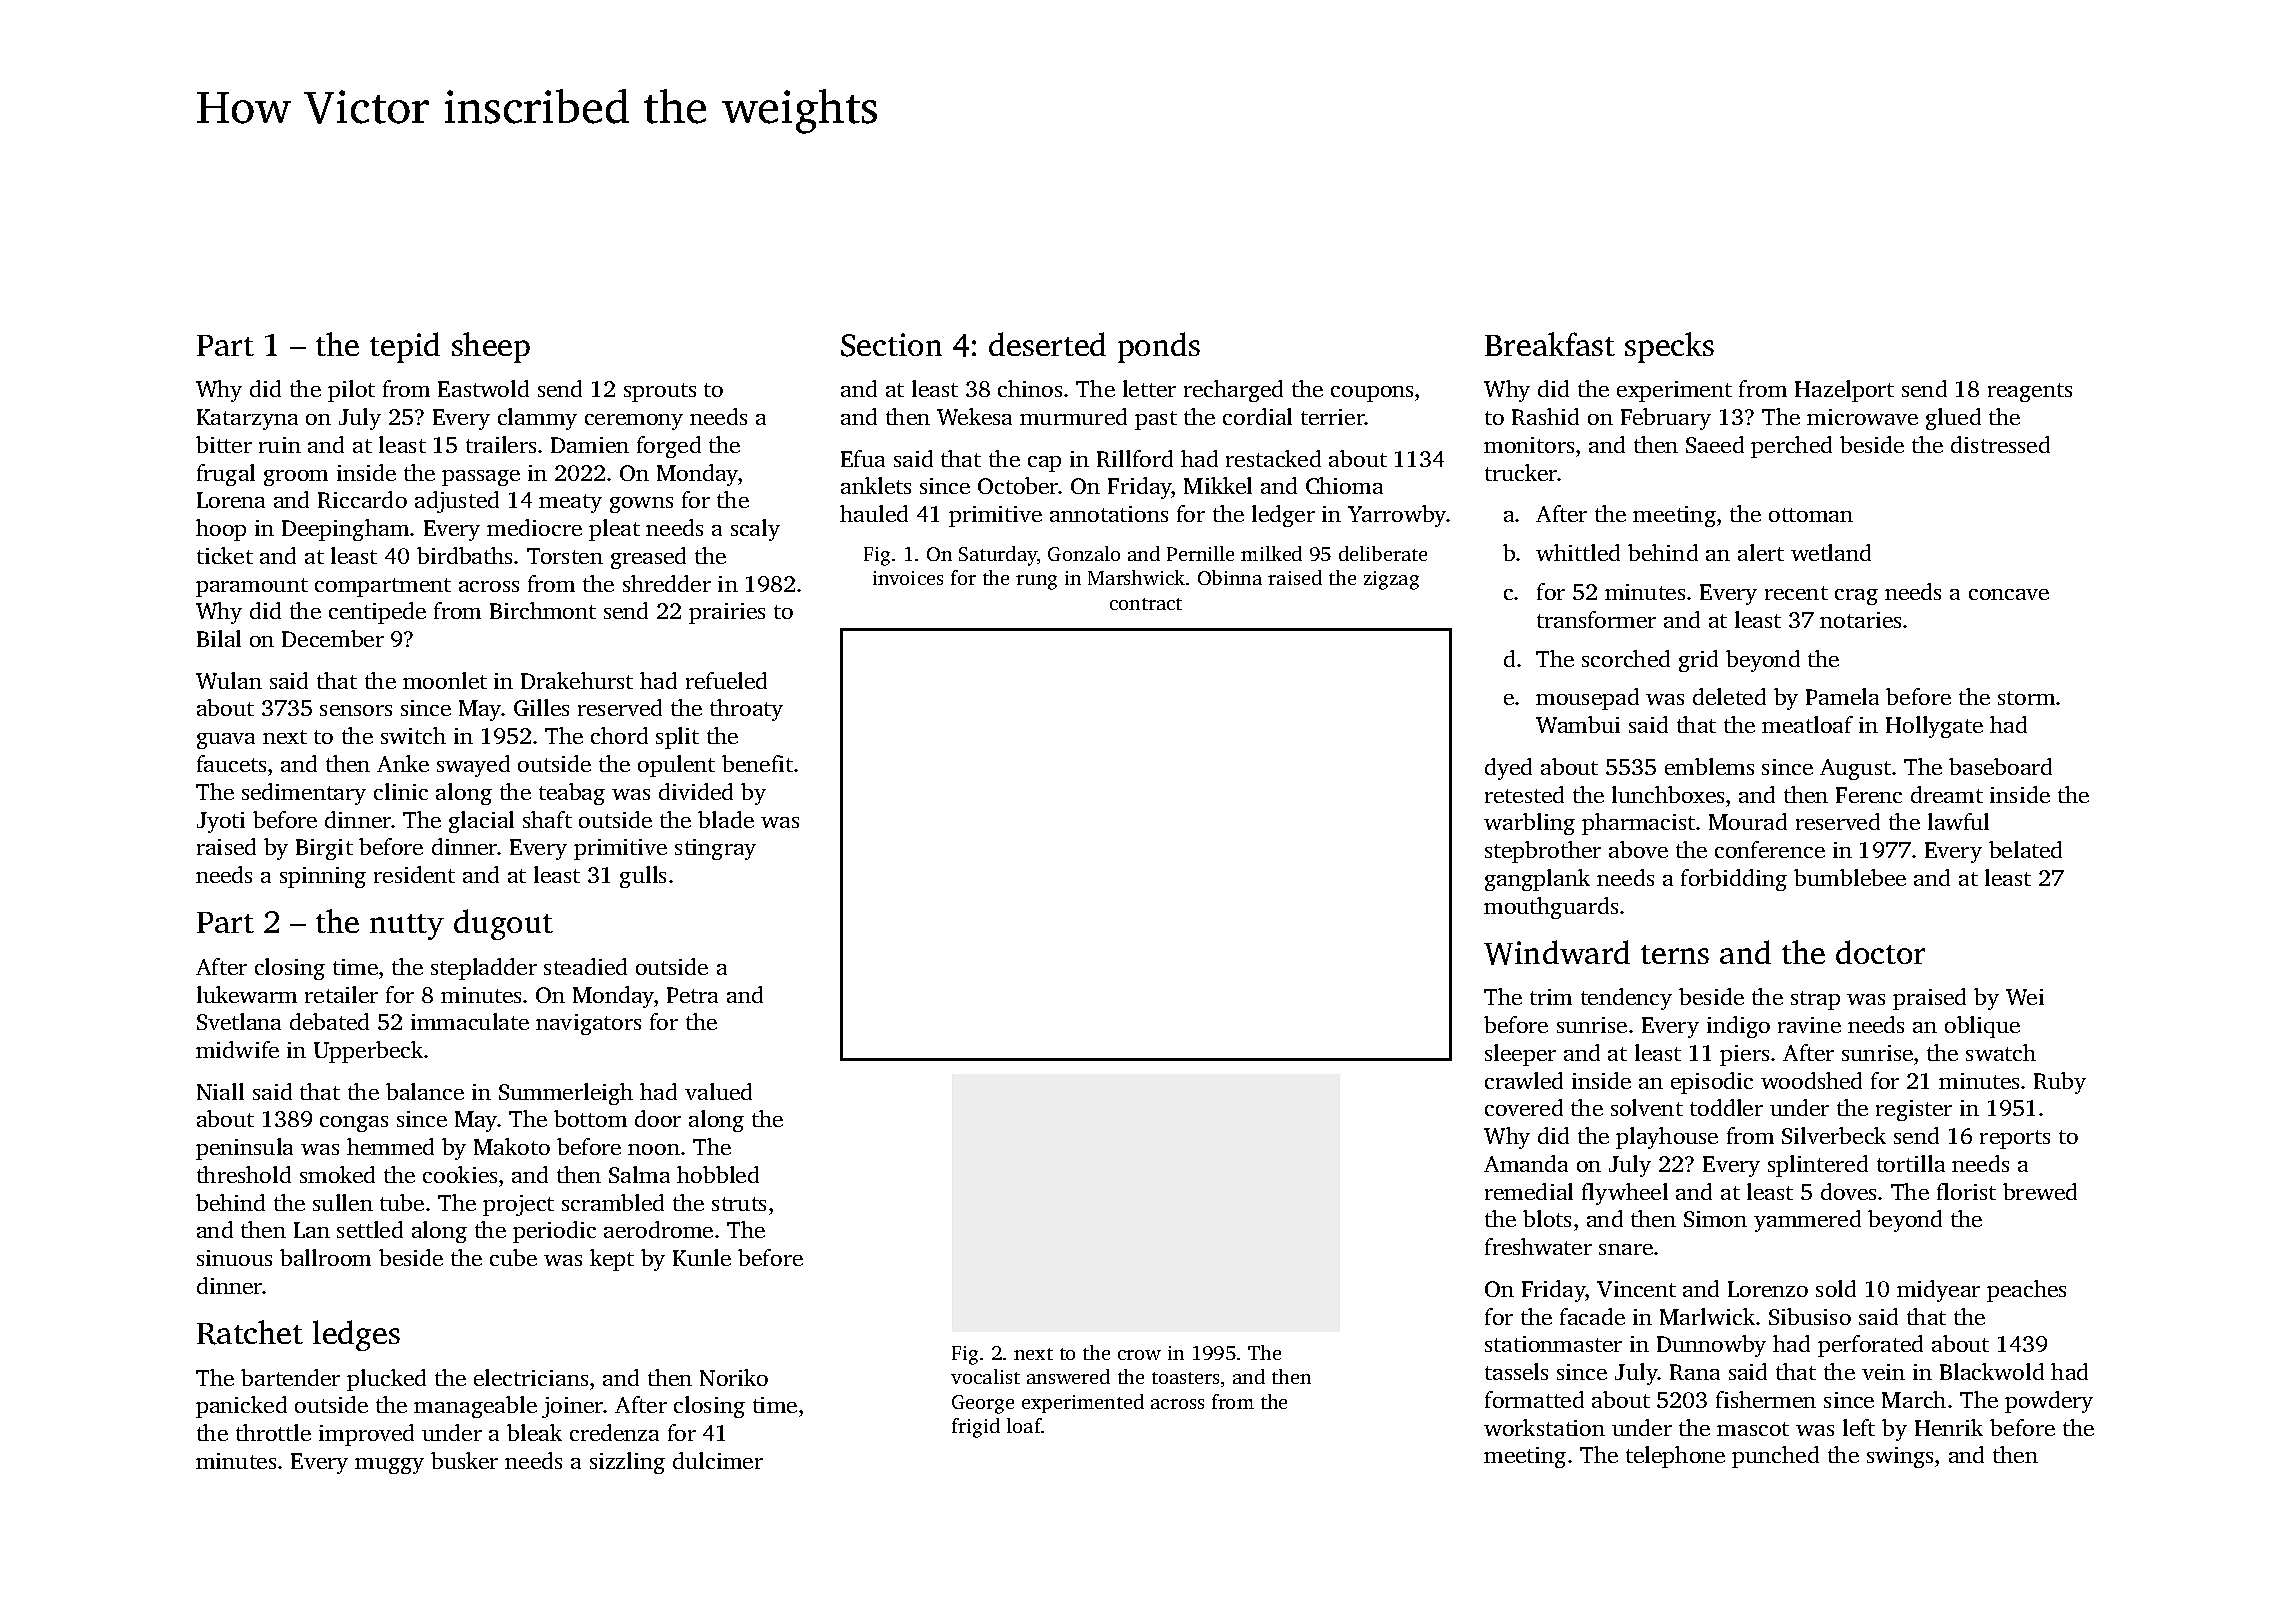 This image has width=2292, height=1620. What do you see at coordinates (891, 345) in the image?
I see `Section` at bounding box center [891, 345].
